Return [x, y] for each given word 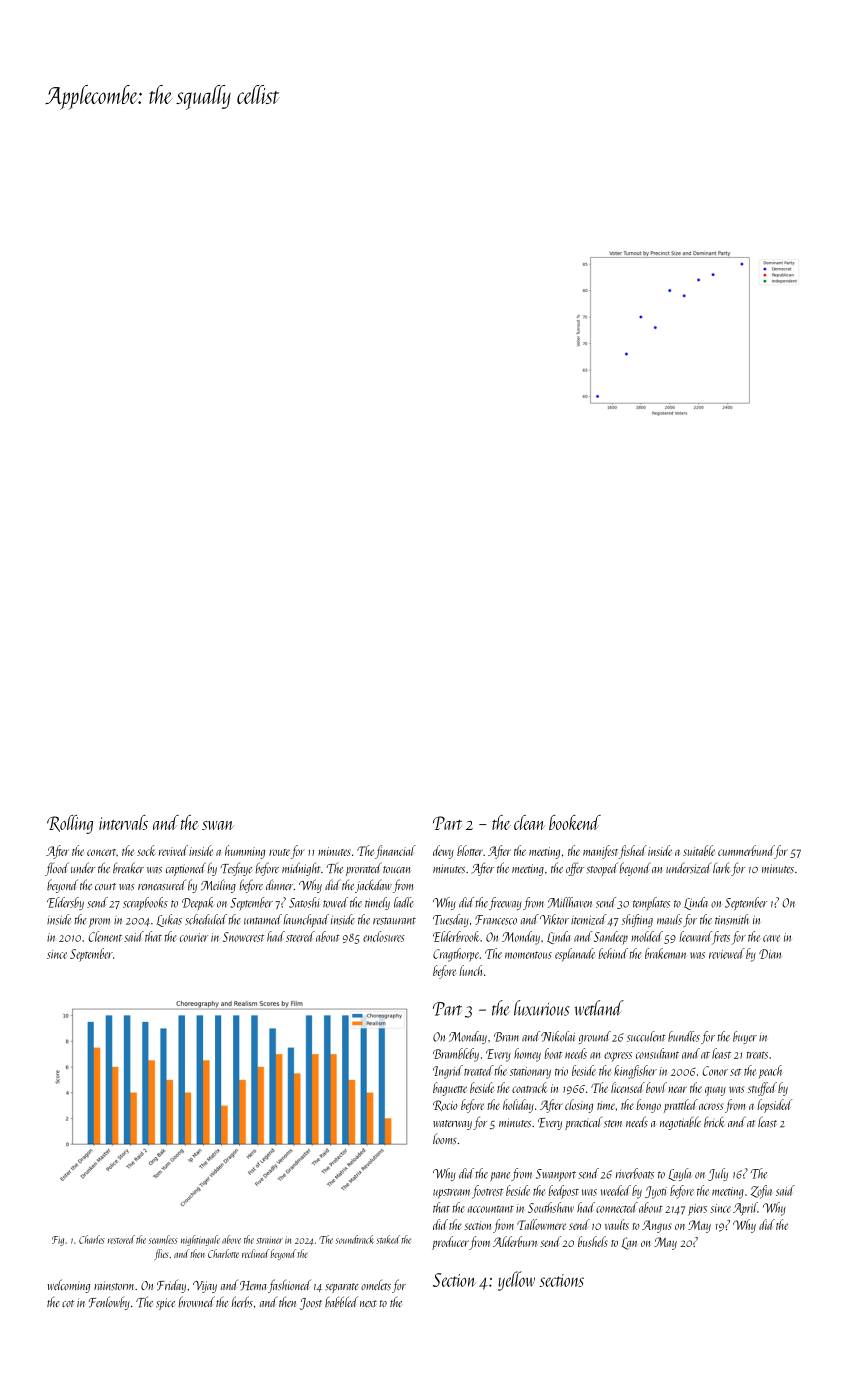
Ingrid [448, 1072]
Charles [92, 1239]
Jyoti [656, 1192]
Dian [770, 954]
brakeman [665, 953]
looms [445, 1139]
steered [300, 936]
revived [173, 850]
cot [68, 1303]
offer [575, 869]
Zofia [761, 1192]
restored [121, 1239]
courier [194, 937]
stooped [602, 869]
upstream [451, 1194]
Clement [105, 936]
